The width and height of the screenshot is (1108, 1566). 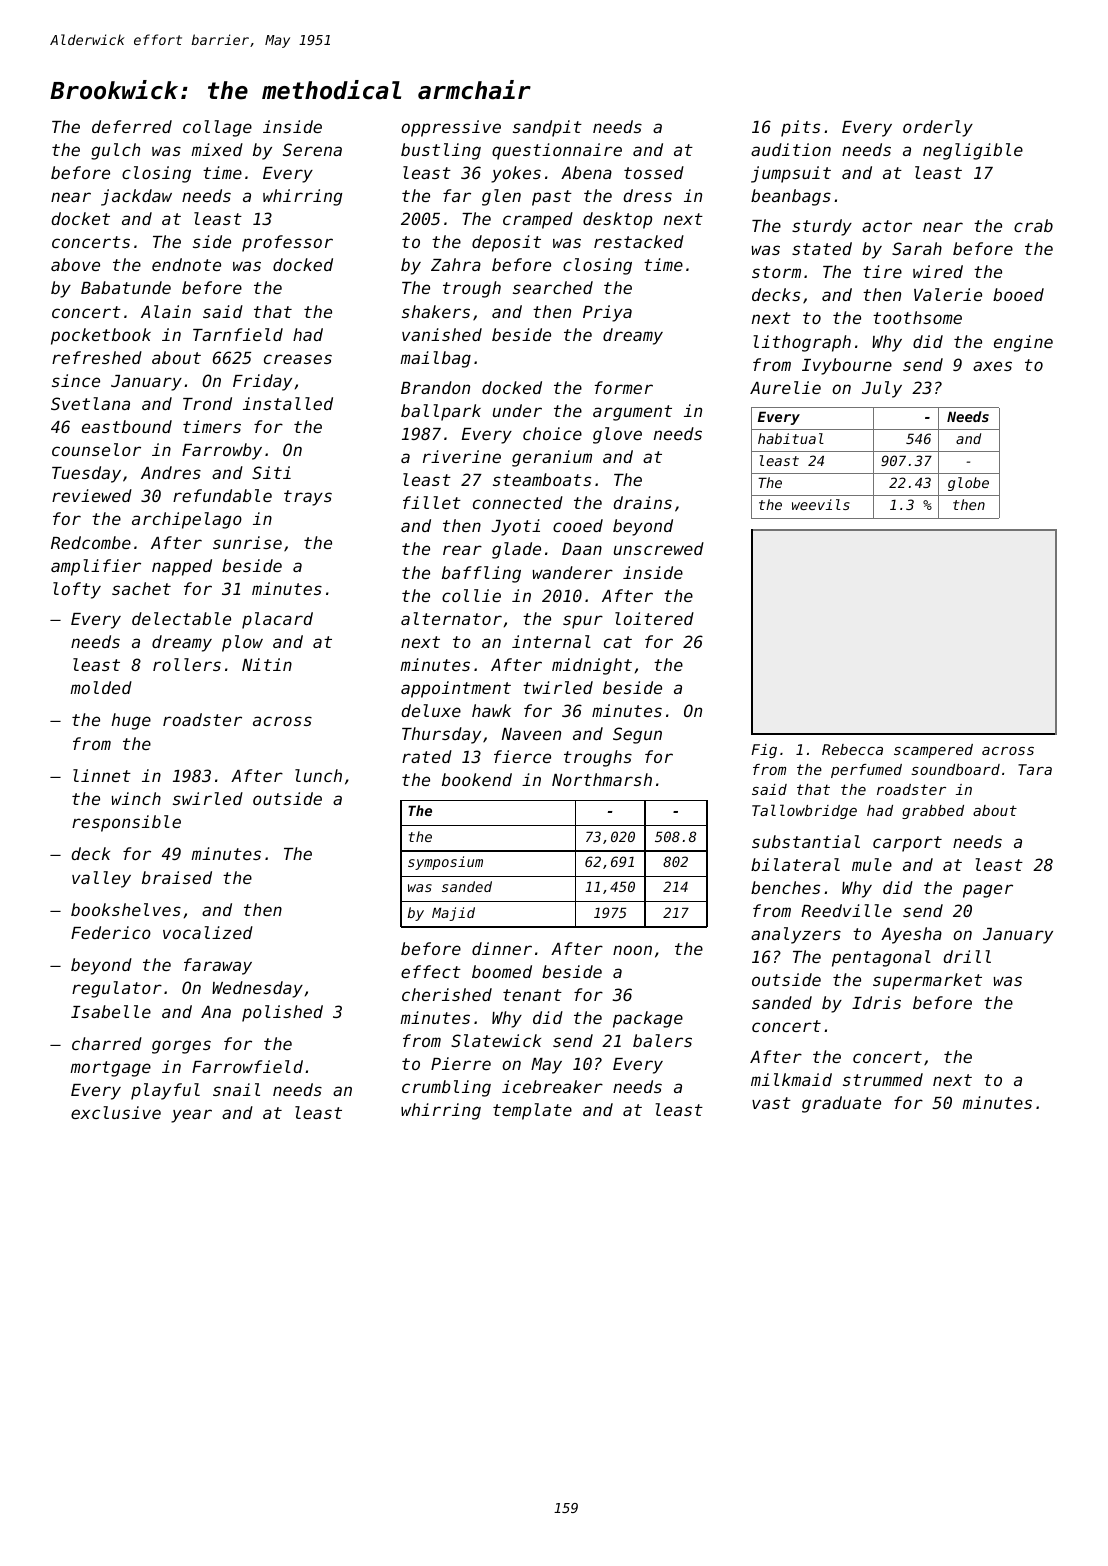 What do you see at coordinates (637, 735) in the screenshot?
I see `Segun` at bounding box center [637, 735].
